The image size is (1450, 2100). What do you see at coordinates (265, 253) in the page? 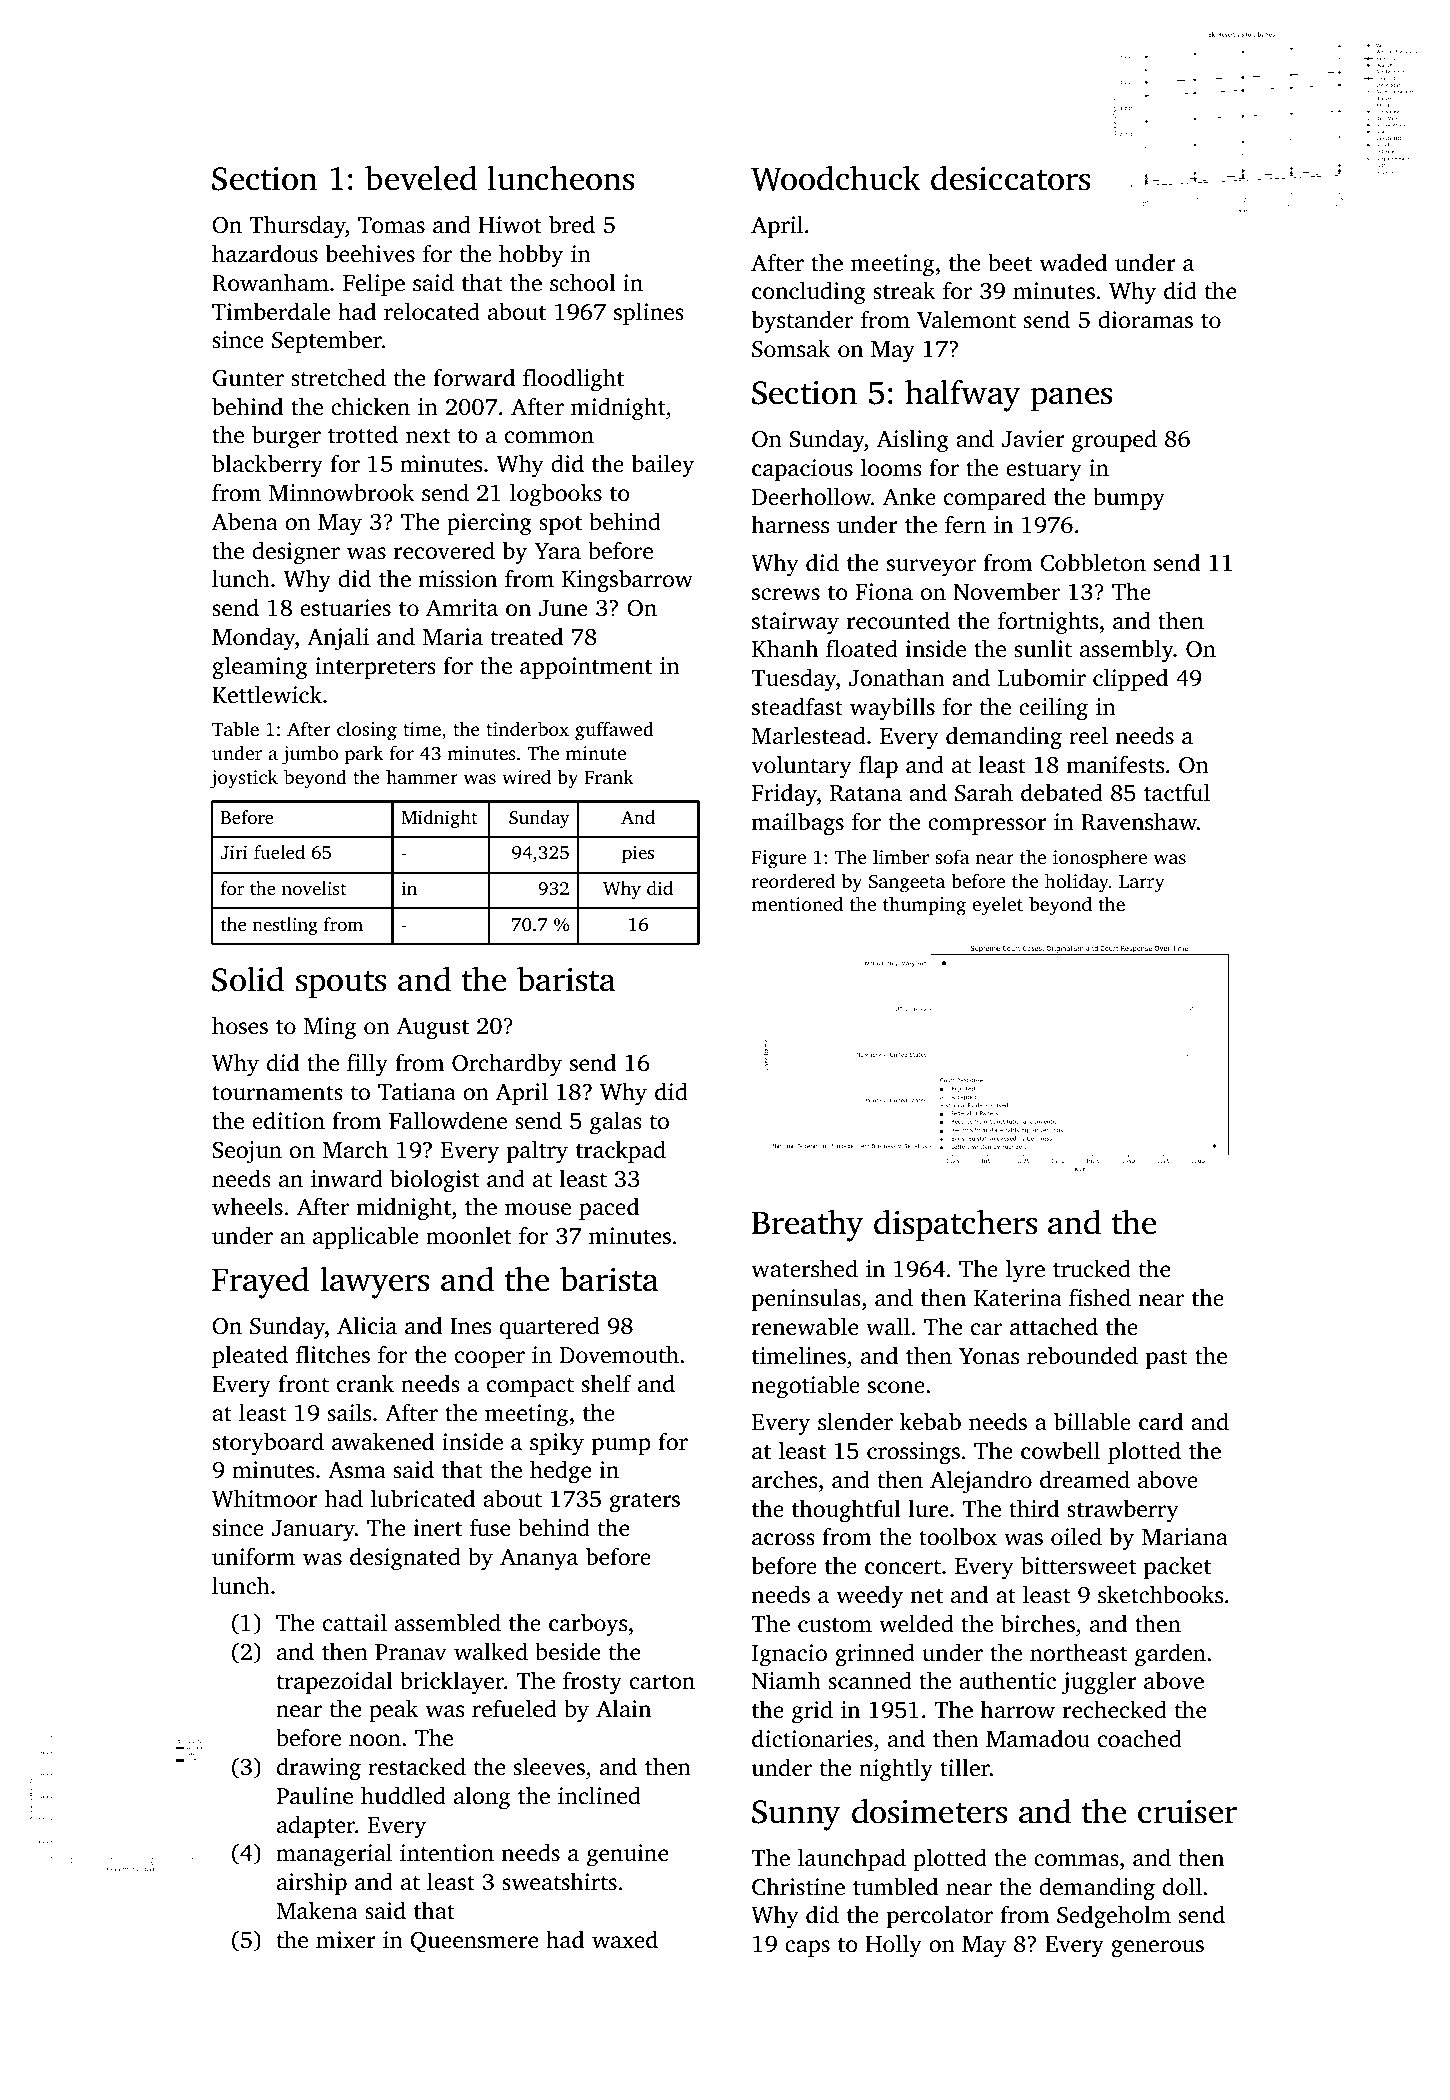
I see `hazardous` at bounding box center [265, 253].
